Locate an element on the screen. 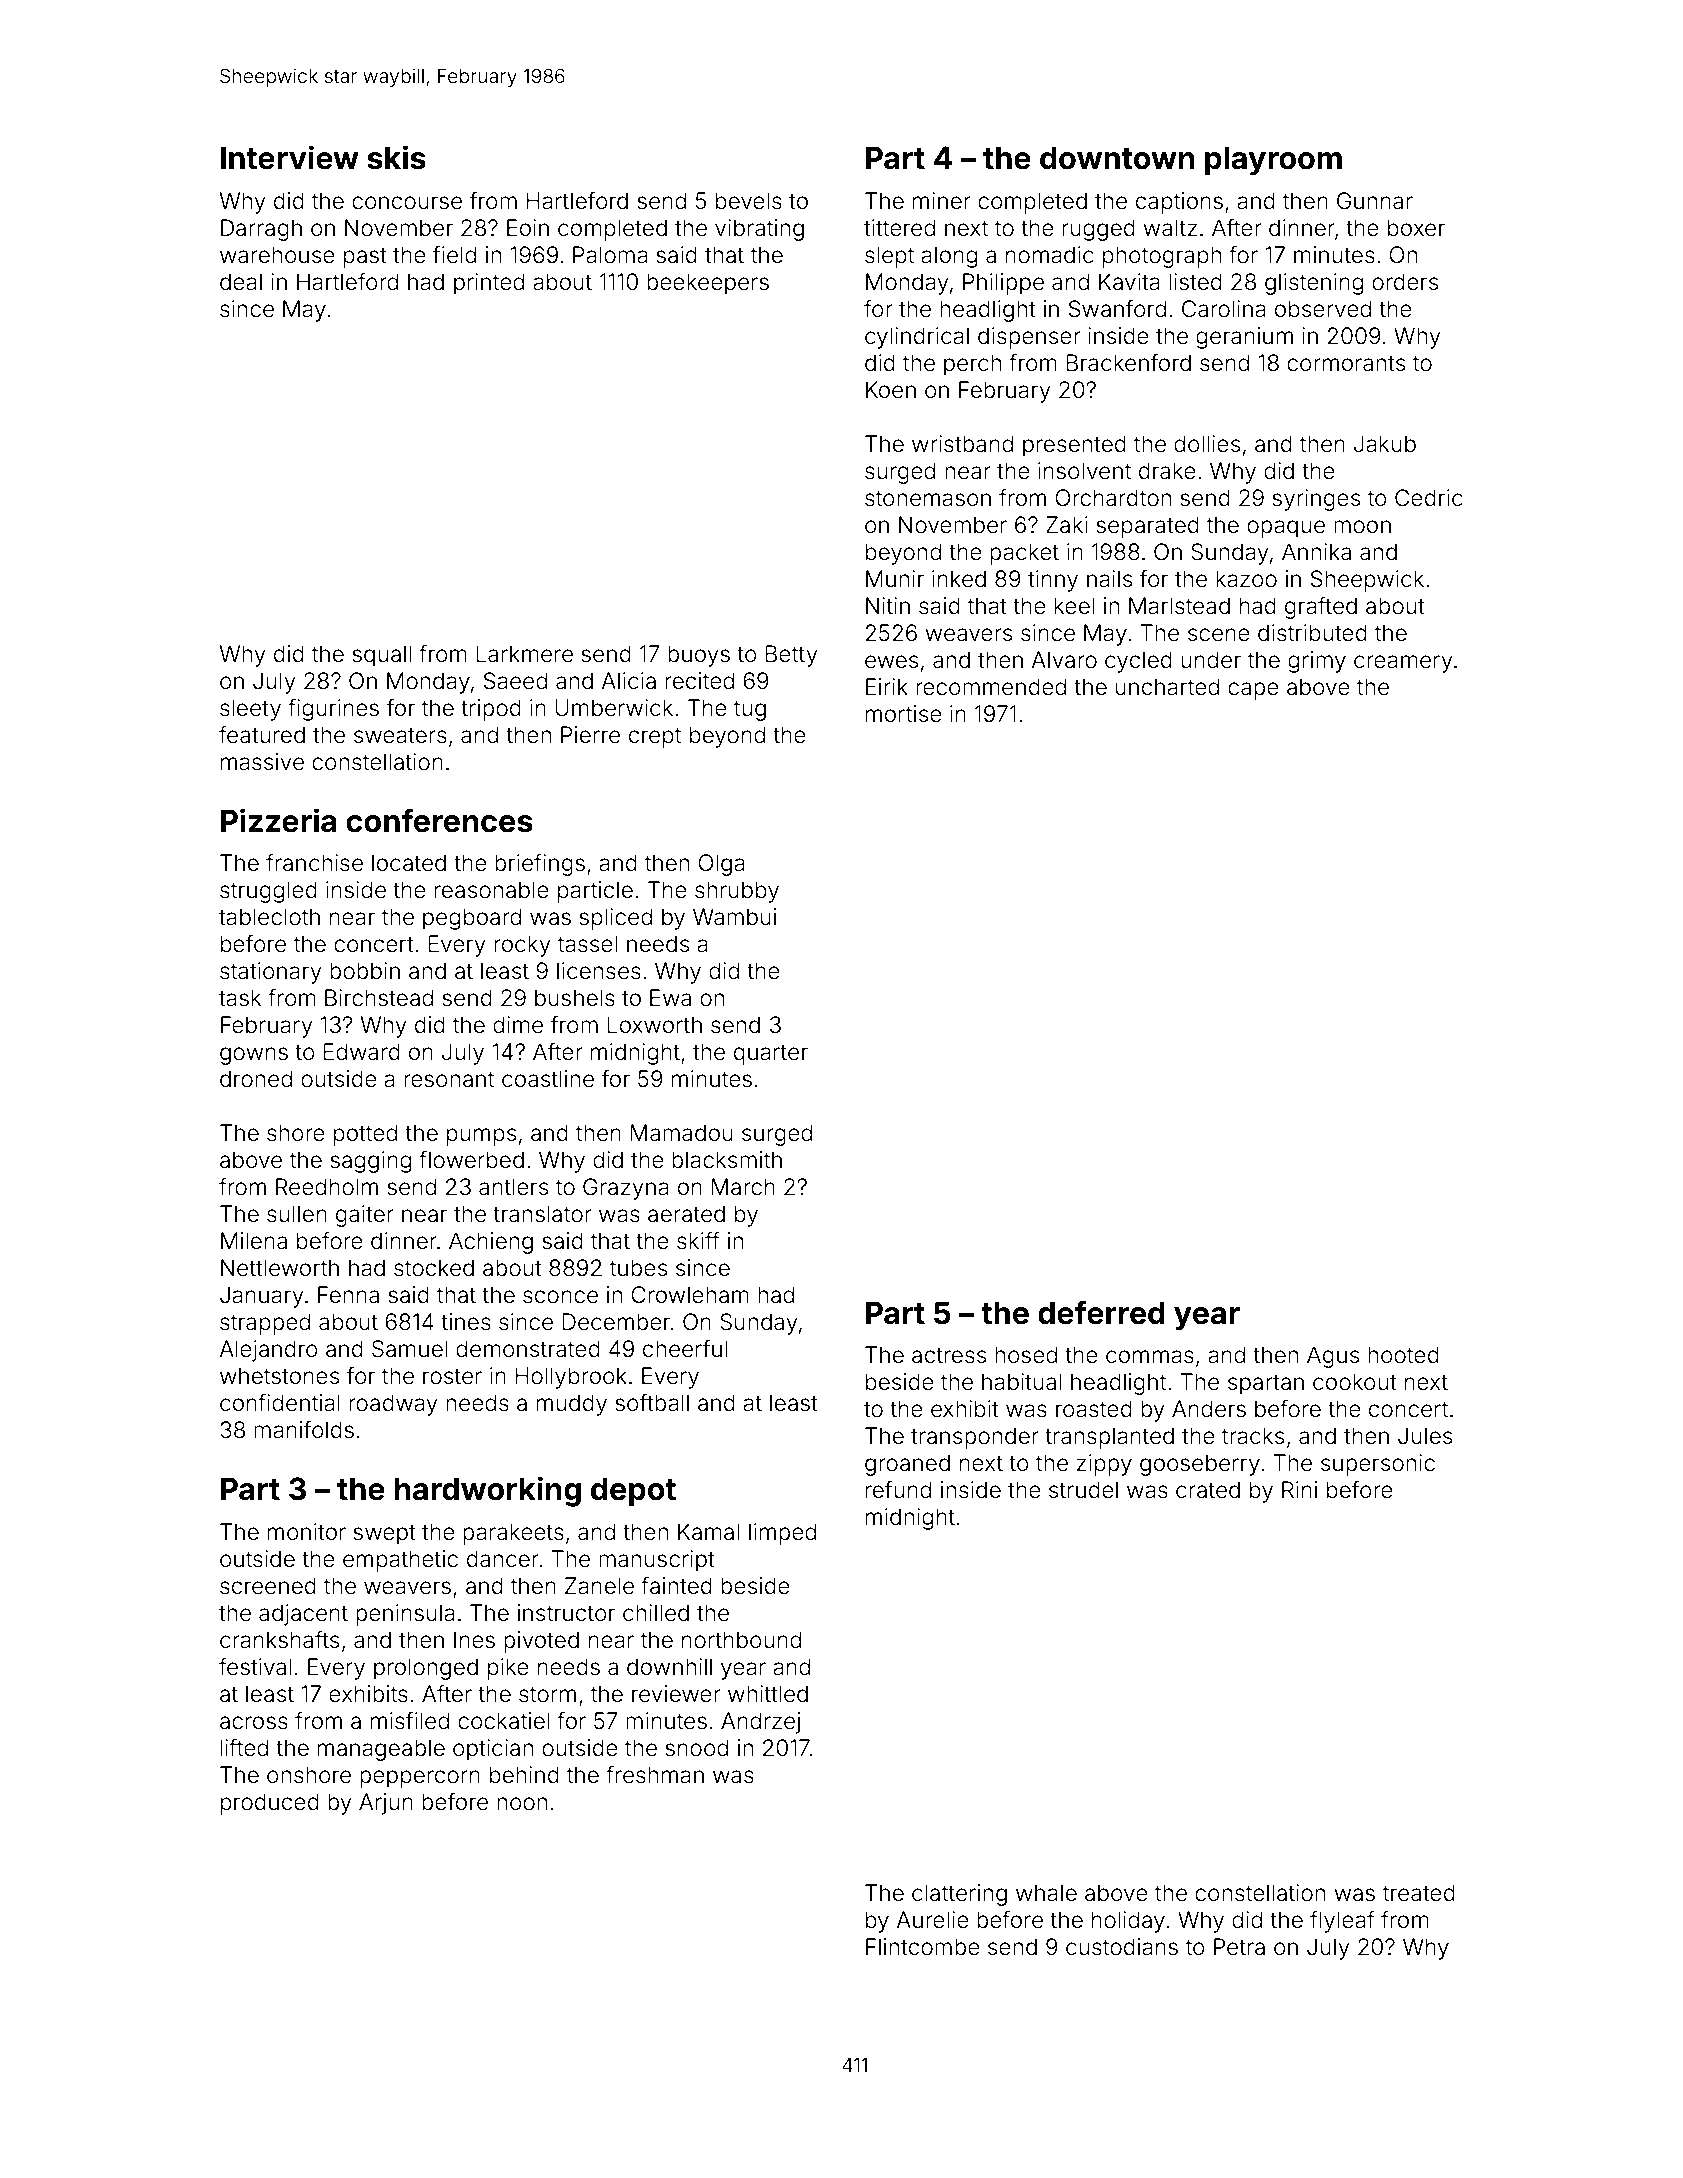 The width and height of the screenshot is (1683, 2178). monitor is located at coordinates (307, 1532).
